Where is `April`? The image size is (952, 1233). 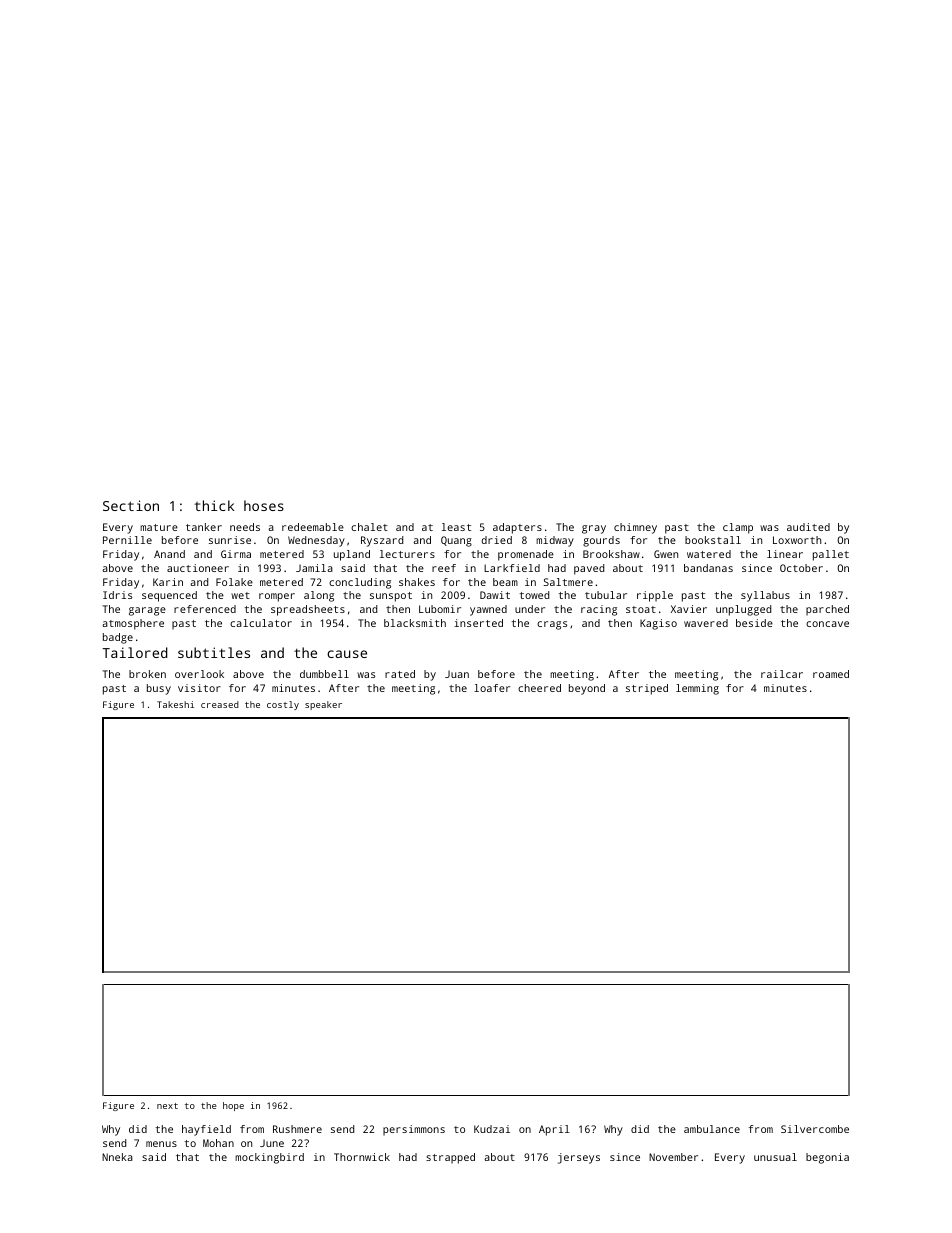
April is located at coordinates (554, 1130).
